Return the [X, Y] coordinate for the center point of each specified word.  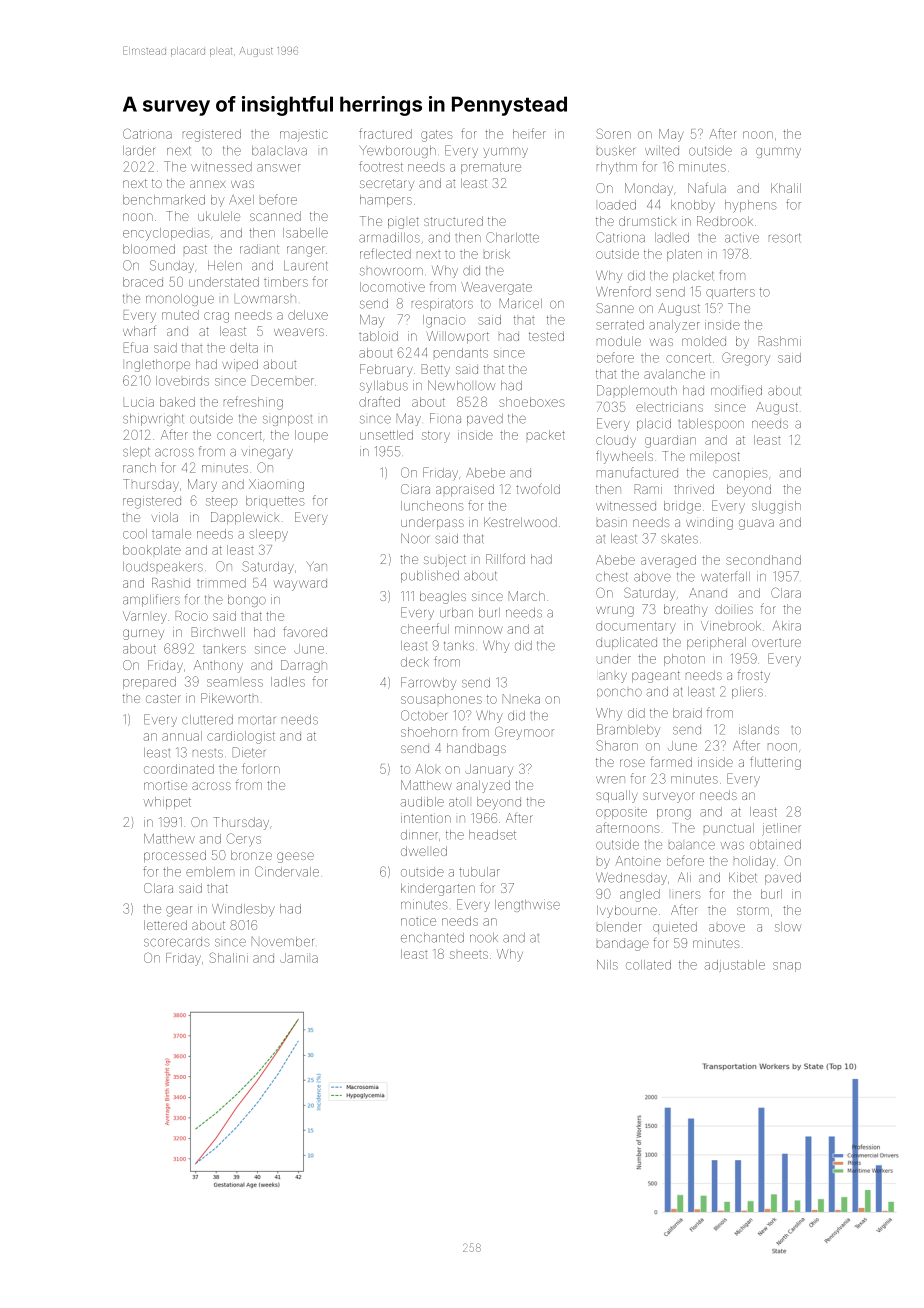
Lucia [139, 402]
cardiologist [241, 737]
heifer [529, 133]
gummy [778, 152]
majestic [304, 135]
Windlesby [243, 910]
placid [654, 424]
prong [674, 814]
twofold [538, 488]
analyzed [483, 786]
